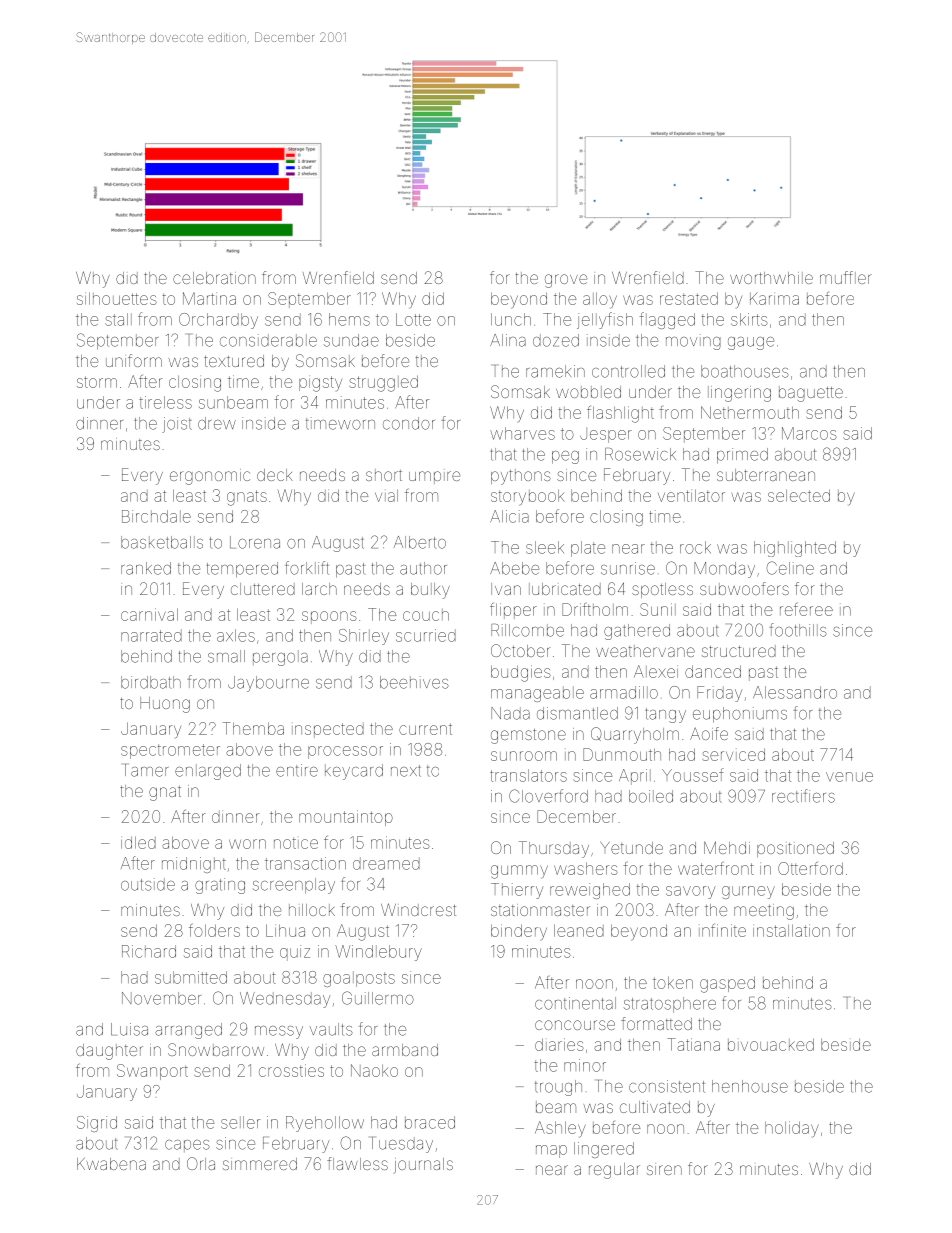 The image size is (952, 1233). I want to click on current, so click(425, 729).
